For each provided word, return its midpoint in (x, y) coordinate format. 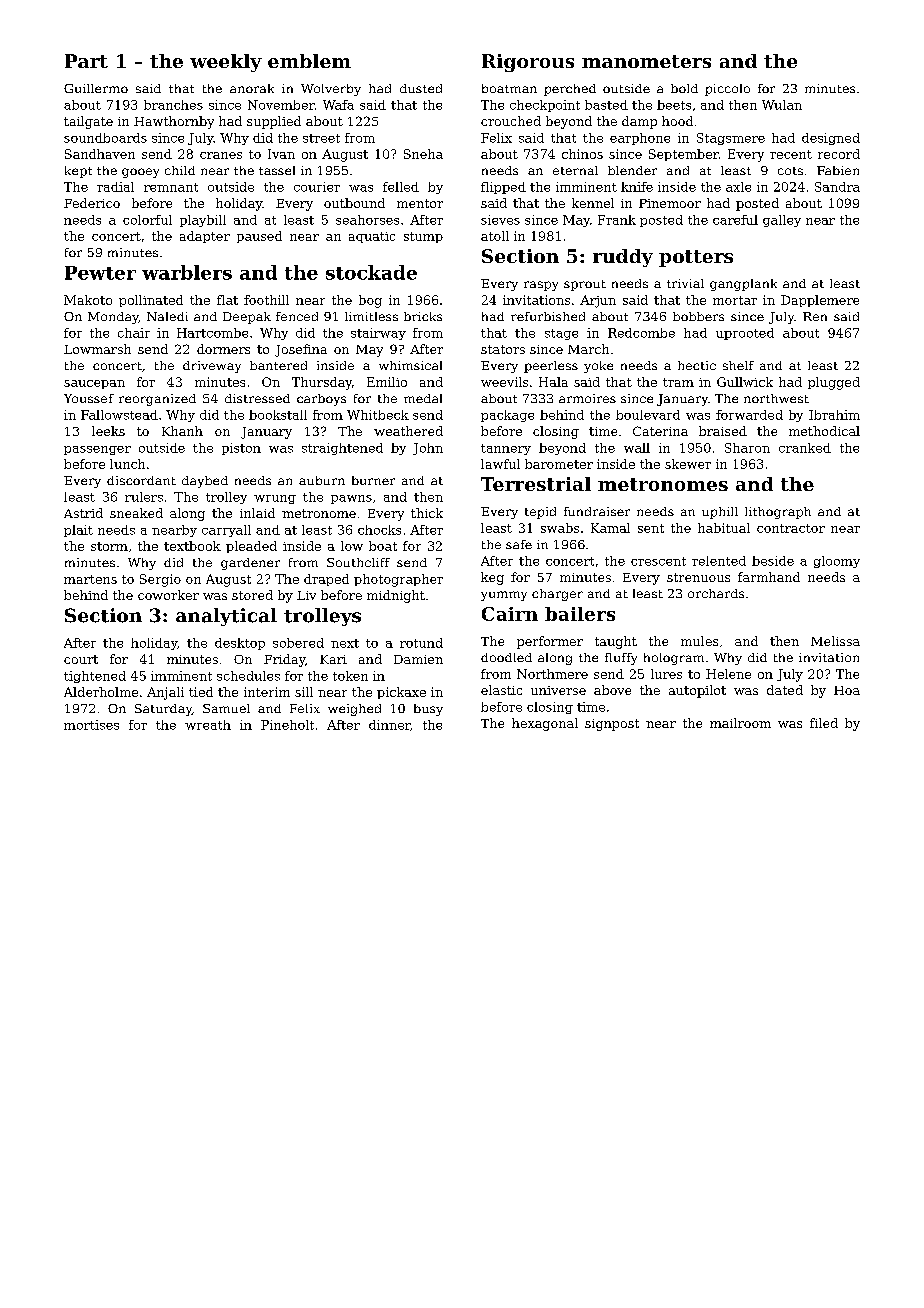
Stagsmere (731, 139)
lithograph (778, 513)
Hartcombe (212, 333)
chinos (582, 154)
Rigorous (528, 63)
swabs (560, 528)
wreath (208, 725)
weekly (226, 63)
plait (78, 531)
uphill (720, 513)
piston (241, 449)
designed (831, 139)
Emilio (387, 382)
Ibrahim (834, 415)
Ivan (281, 154)
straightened (342, 449)
